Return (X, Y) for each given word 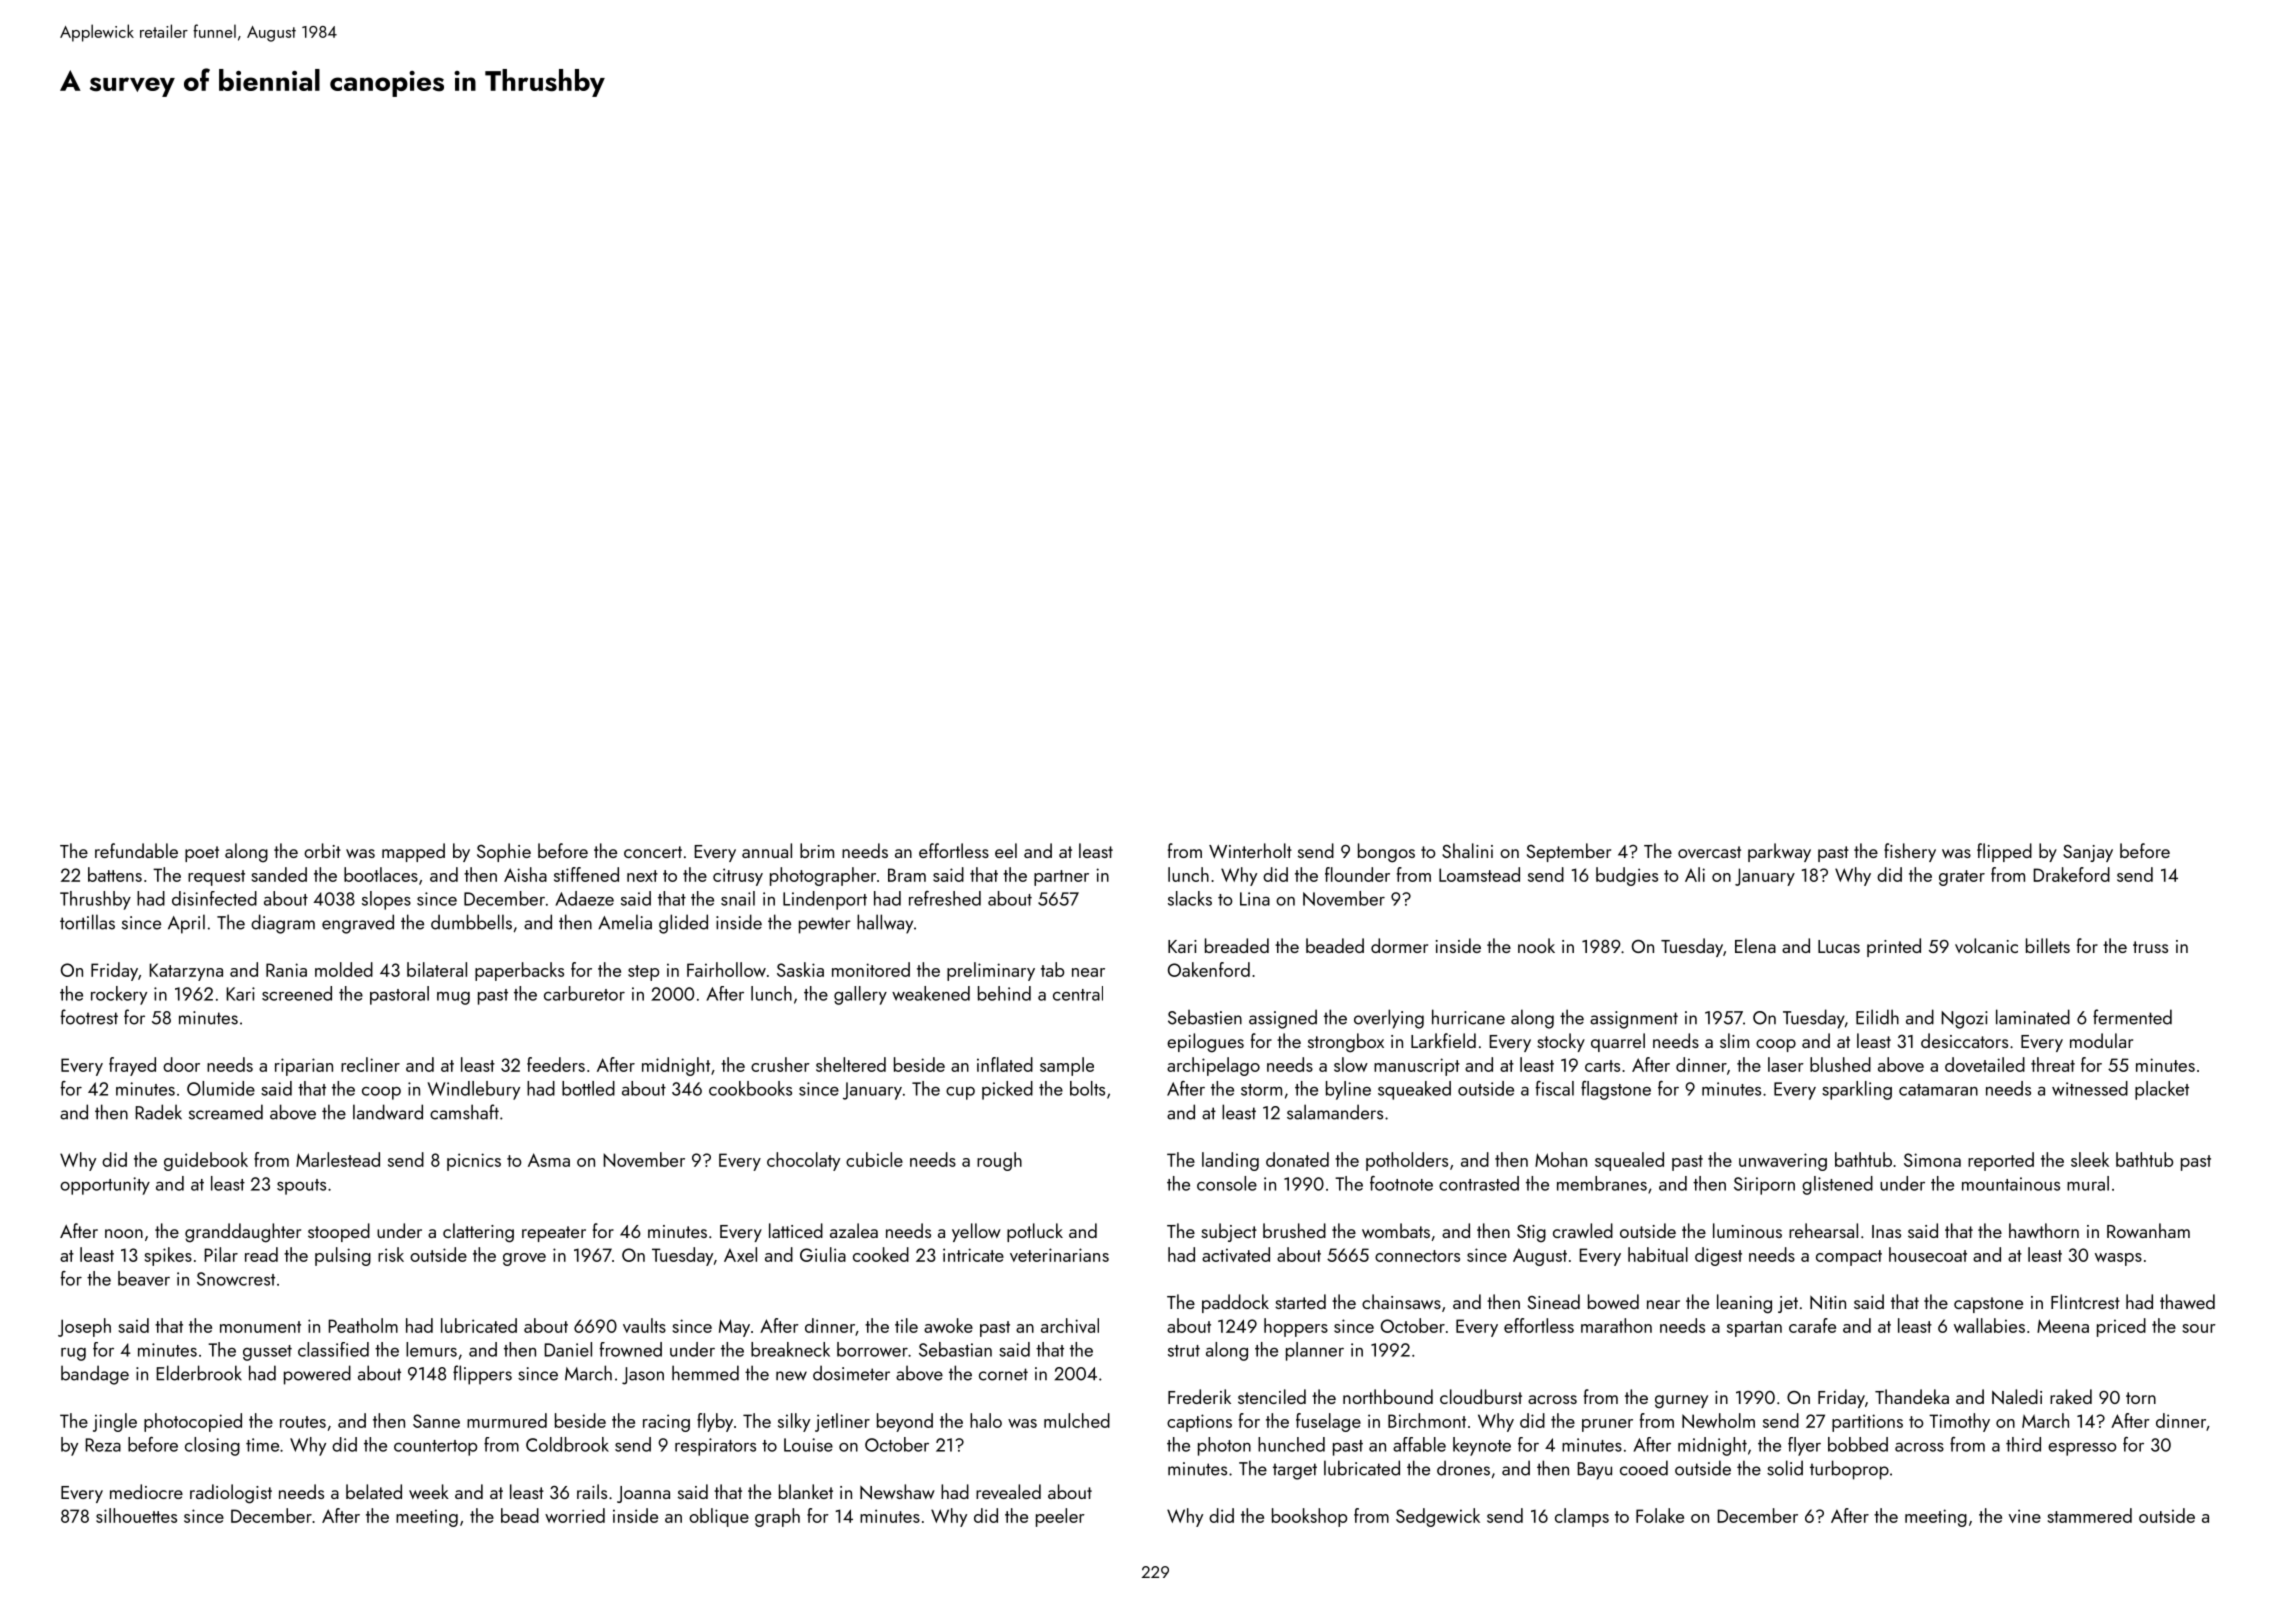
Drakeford (2071, 874)
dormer (1399, 945)
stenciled (1272, 1396)
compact (1849, 1258)
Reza (103, 1445)
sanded (279, 874)
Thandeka (1912, 1396)
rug (73, 1354)
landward (388, 1112)
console (1227, 1183)
